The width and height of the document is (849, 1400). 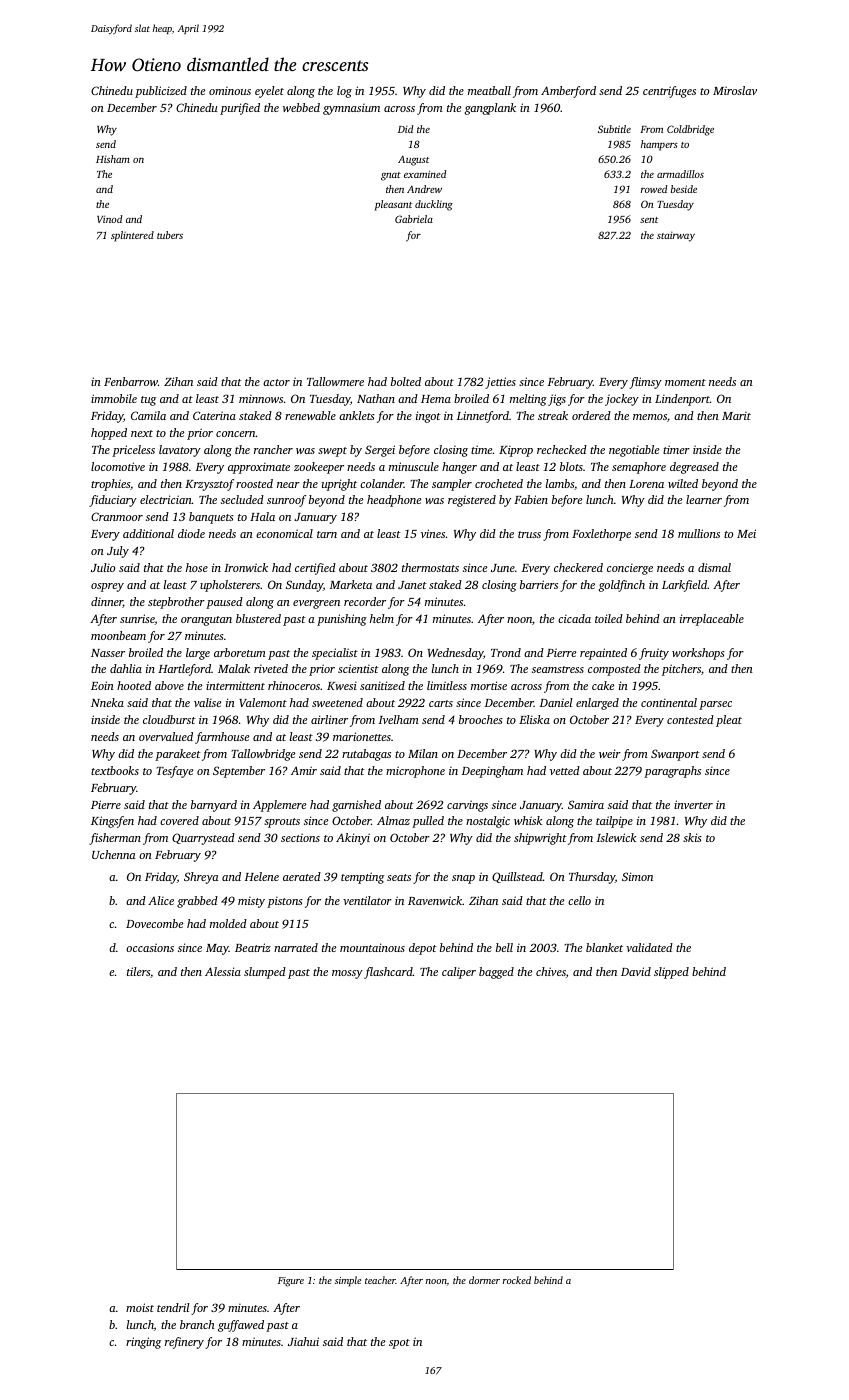 What do you see at coordinates (108, 653) in the document?
I see `Nasser` at bounding box center [108, 653].
